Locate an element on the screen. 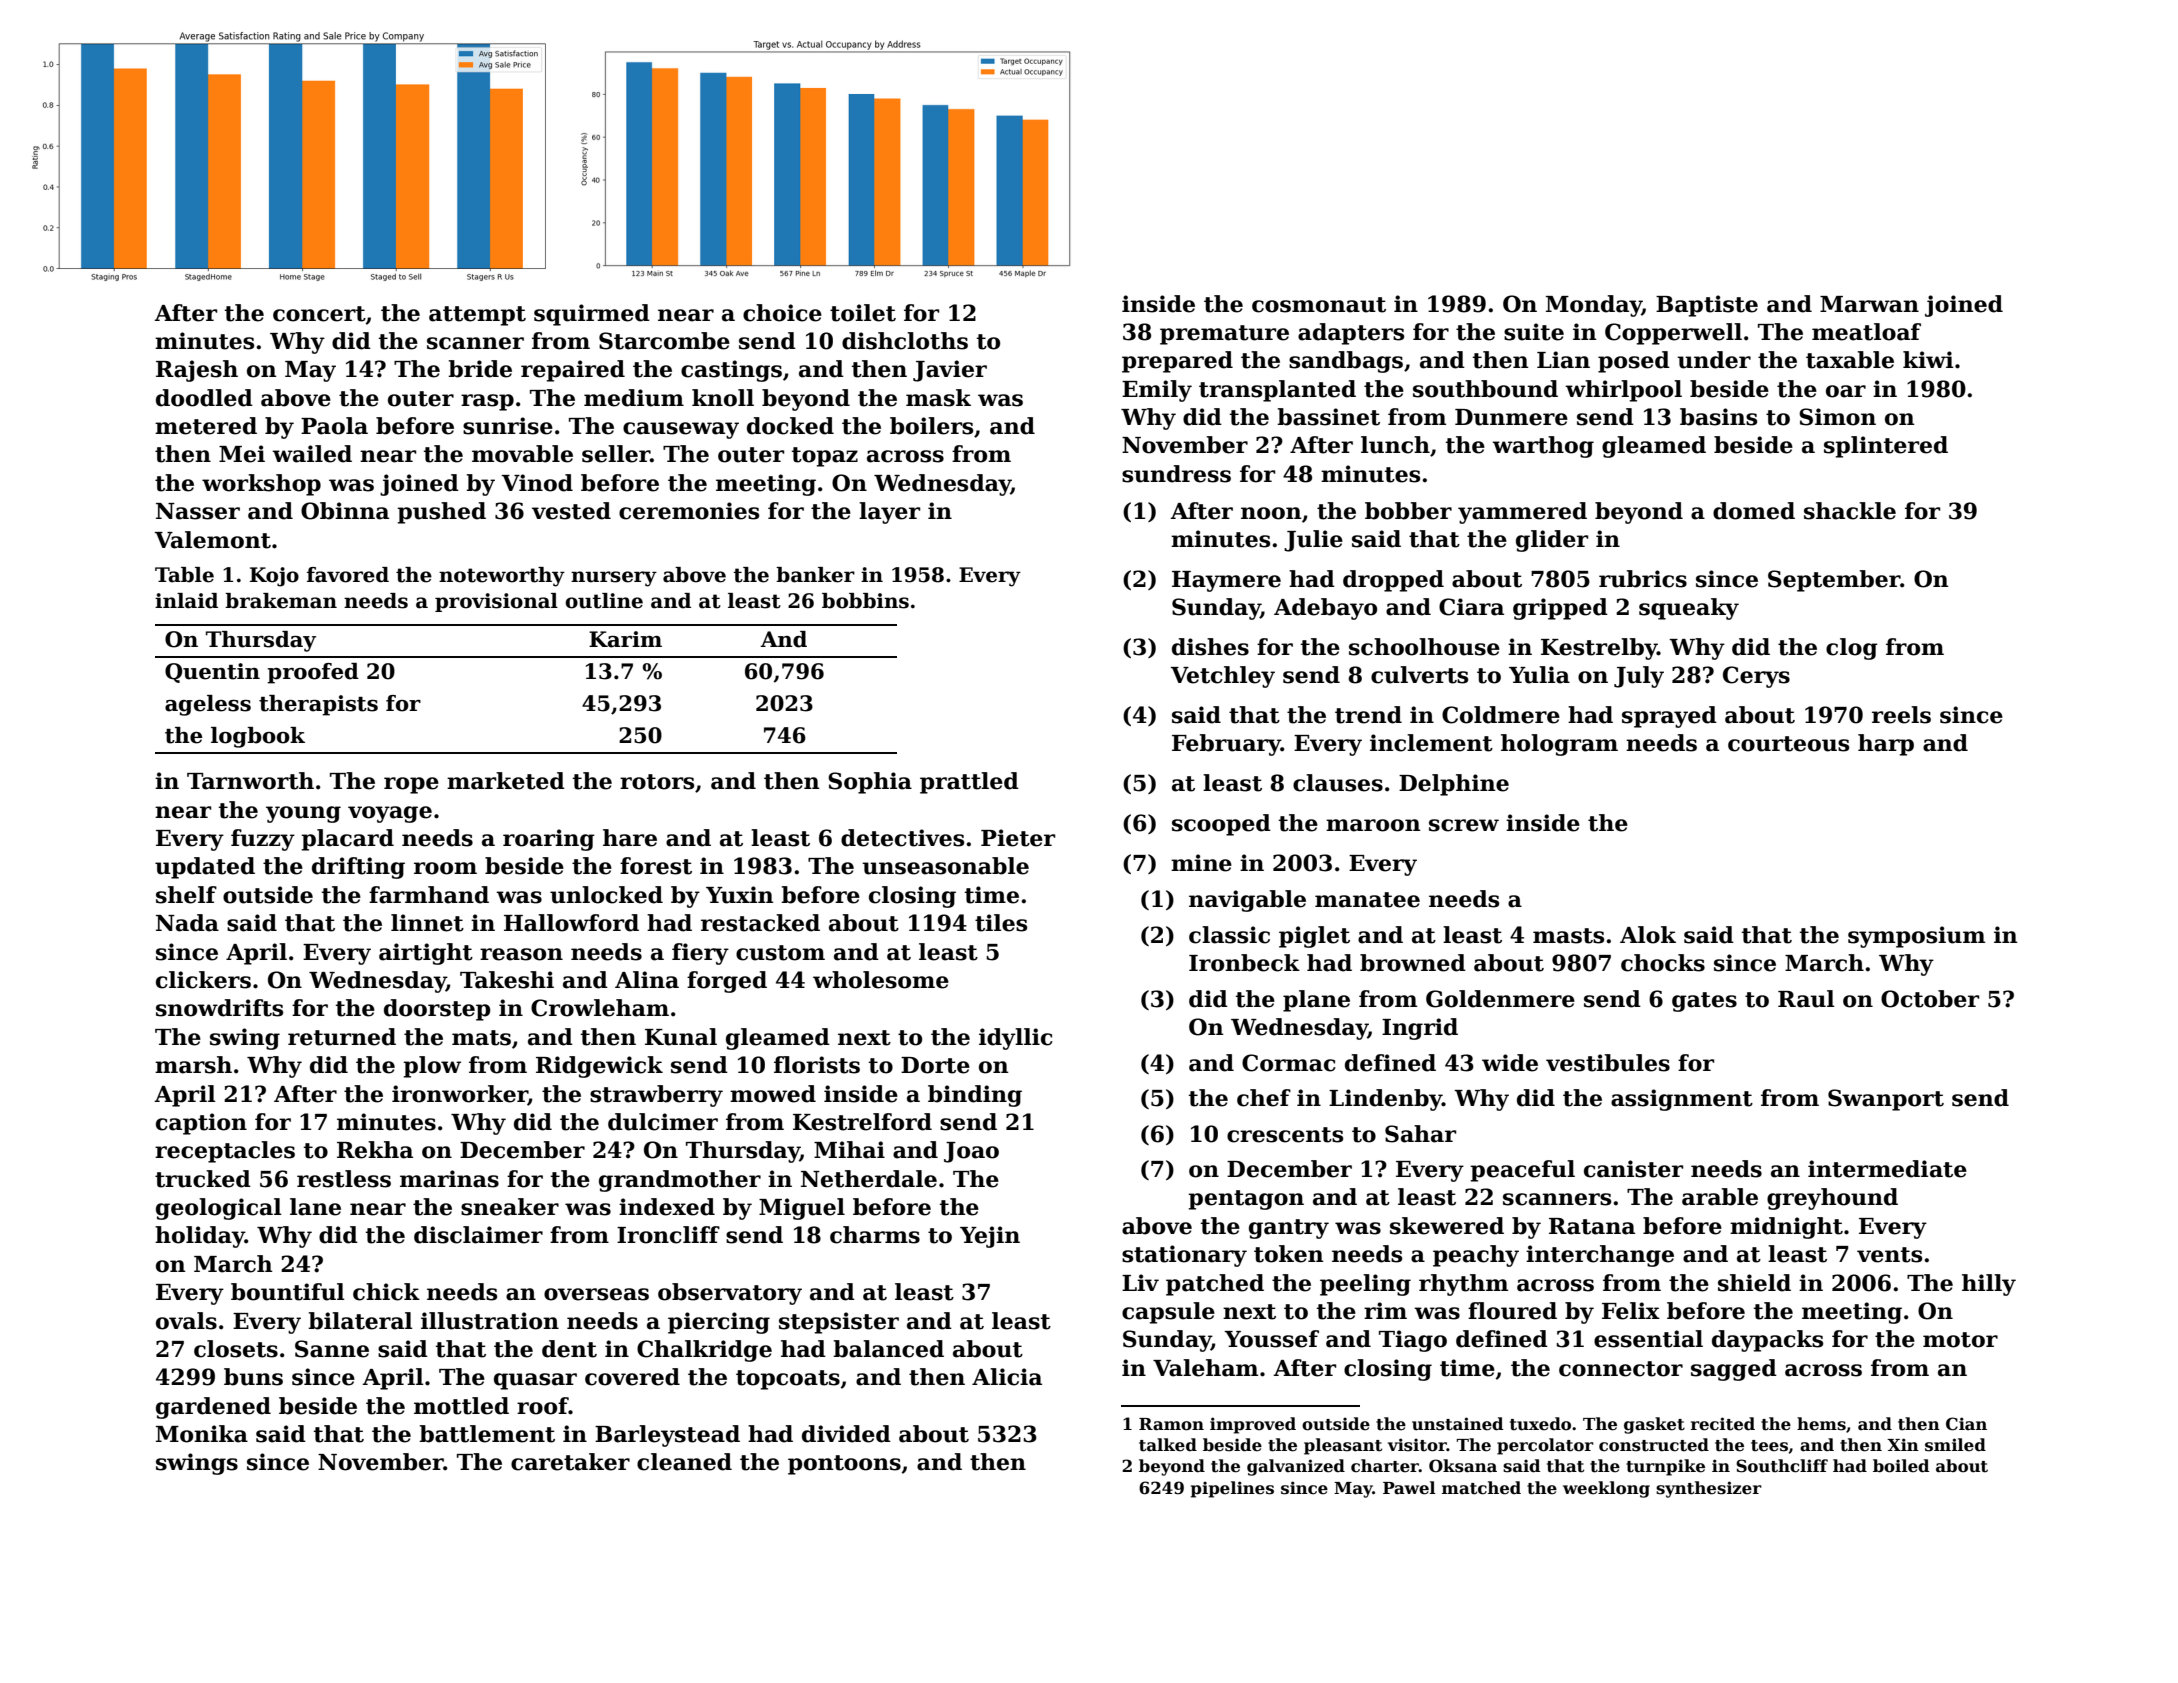 The image size is (2178, 1683). toilet is located at coordinates (863, 313).
